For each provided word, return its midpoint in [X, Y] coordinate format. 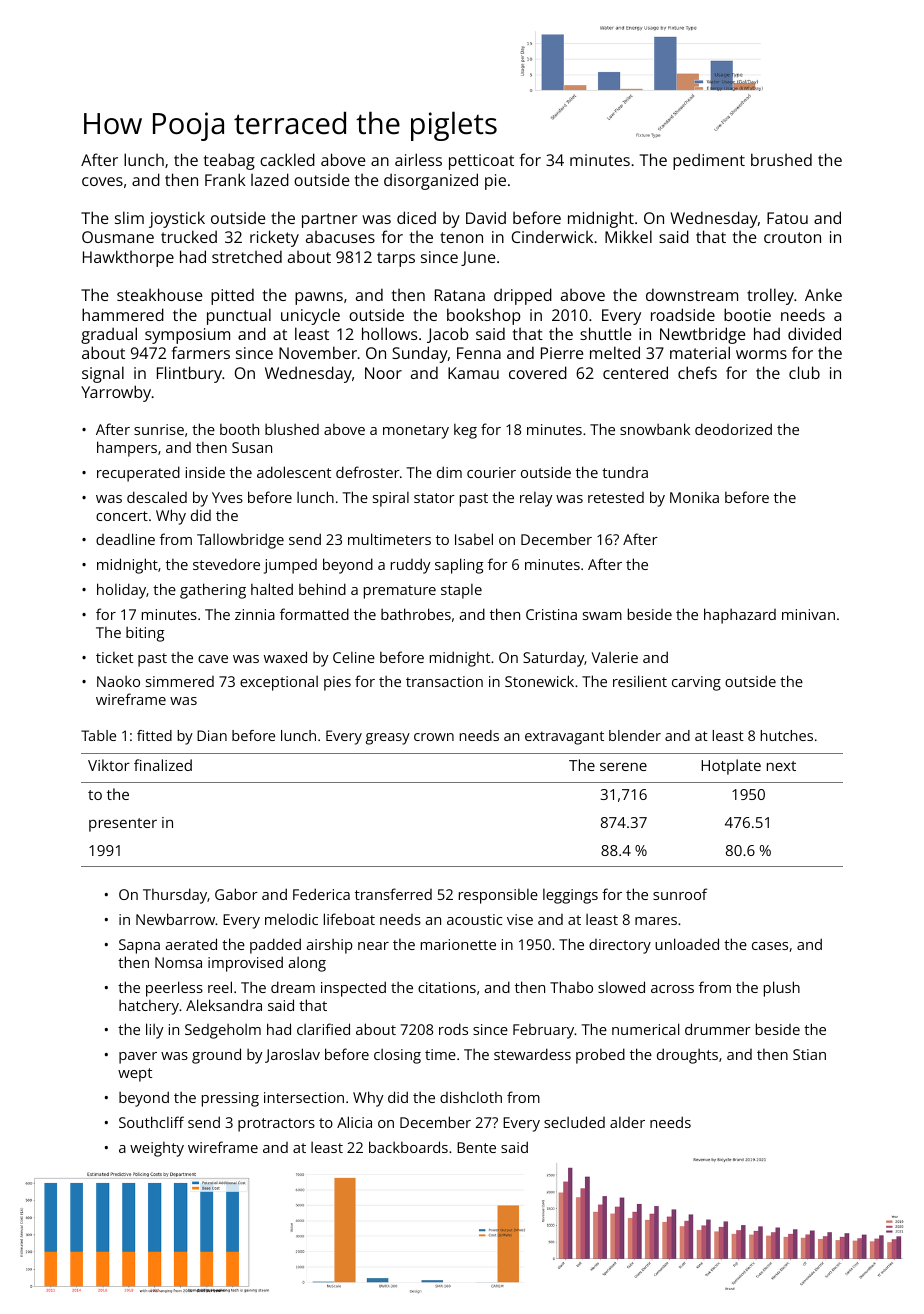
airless [418, 159]
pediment [709, 161]
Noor [383, 373]
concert [122, 516]
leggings [570, 896]
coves [102, 181]
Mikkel [628, 236]
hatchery [149, 1007]
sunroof [680, 894]
